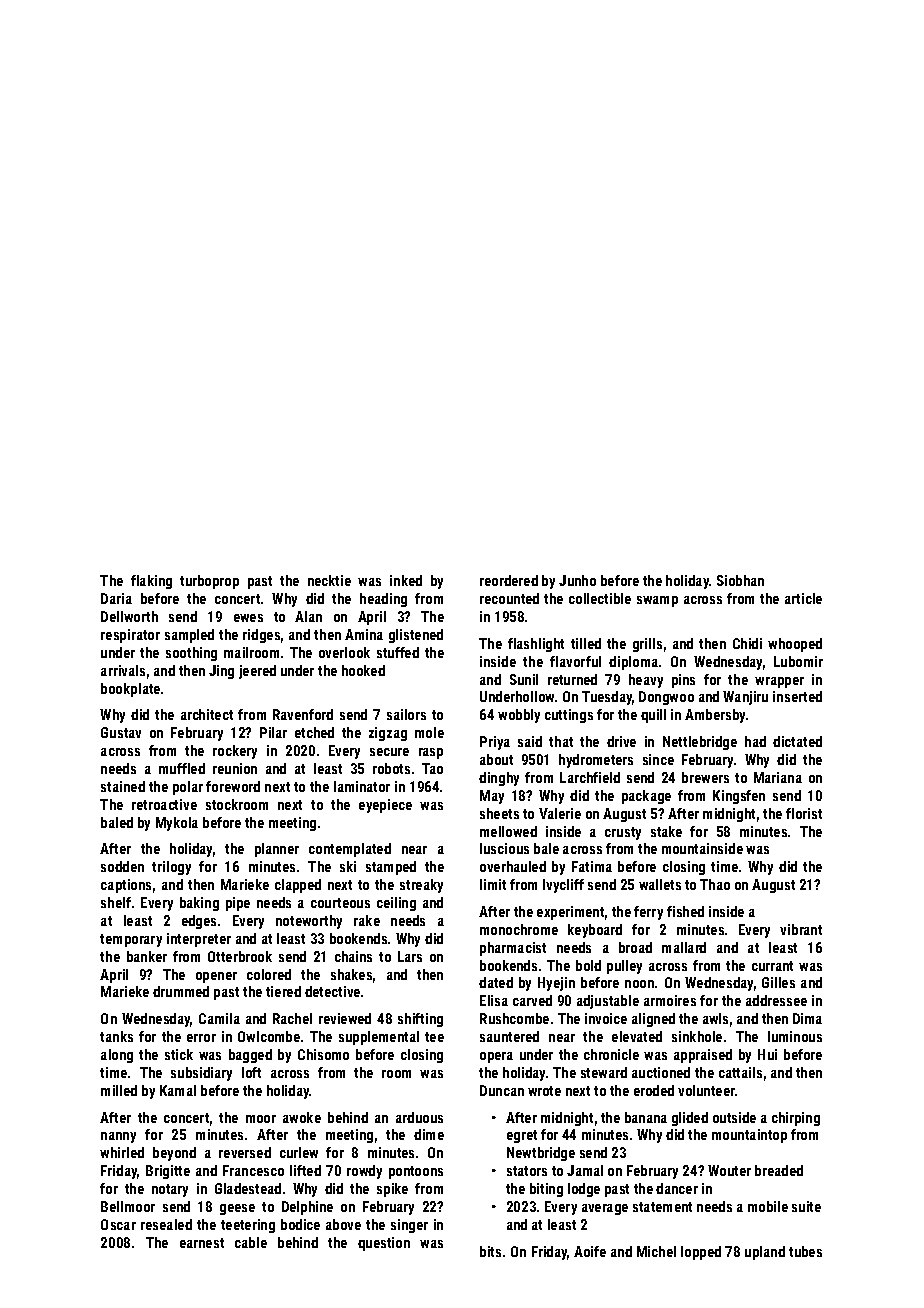  What do you see at coordinates (519, 929) in the screenshot?
I see `monochrome` at bounding box center [519, 929].
